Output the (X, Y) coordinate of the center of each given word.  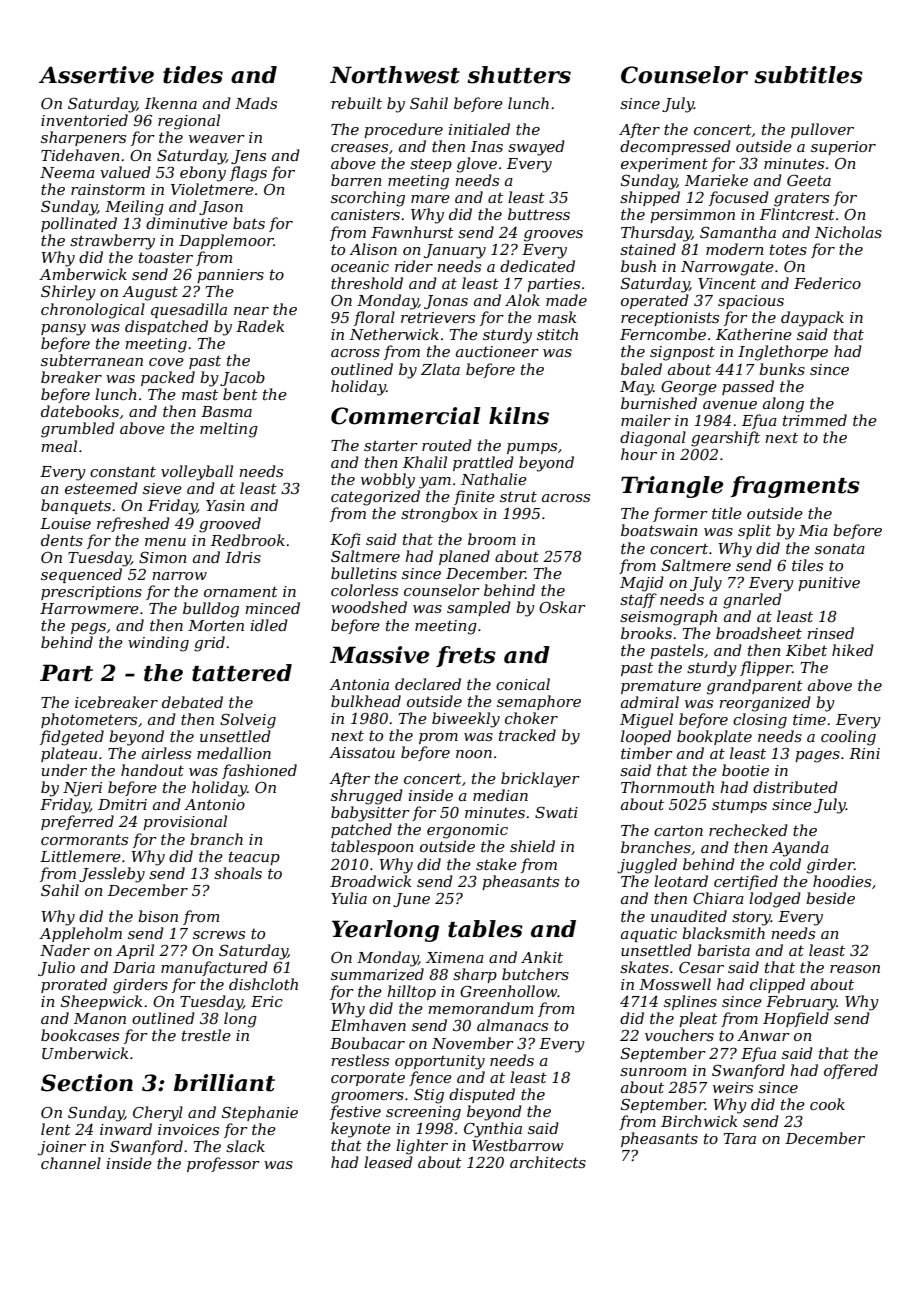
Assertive (96, 75)
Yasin (225, 505)
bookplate (714, 737)
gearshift (725, 439)
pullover (822, 130)
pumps (532, 448)
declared (428, 684)
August (150, 293)
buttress (539, 214)
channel (71, 1163)
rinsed (830, 633)
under (64, 770)
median (500, 795)
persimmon (692, 216)
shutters (519, 75)
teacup (254, 858)
